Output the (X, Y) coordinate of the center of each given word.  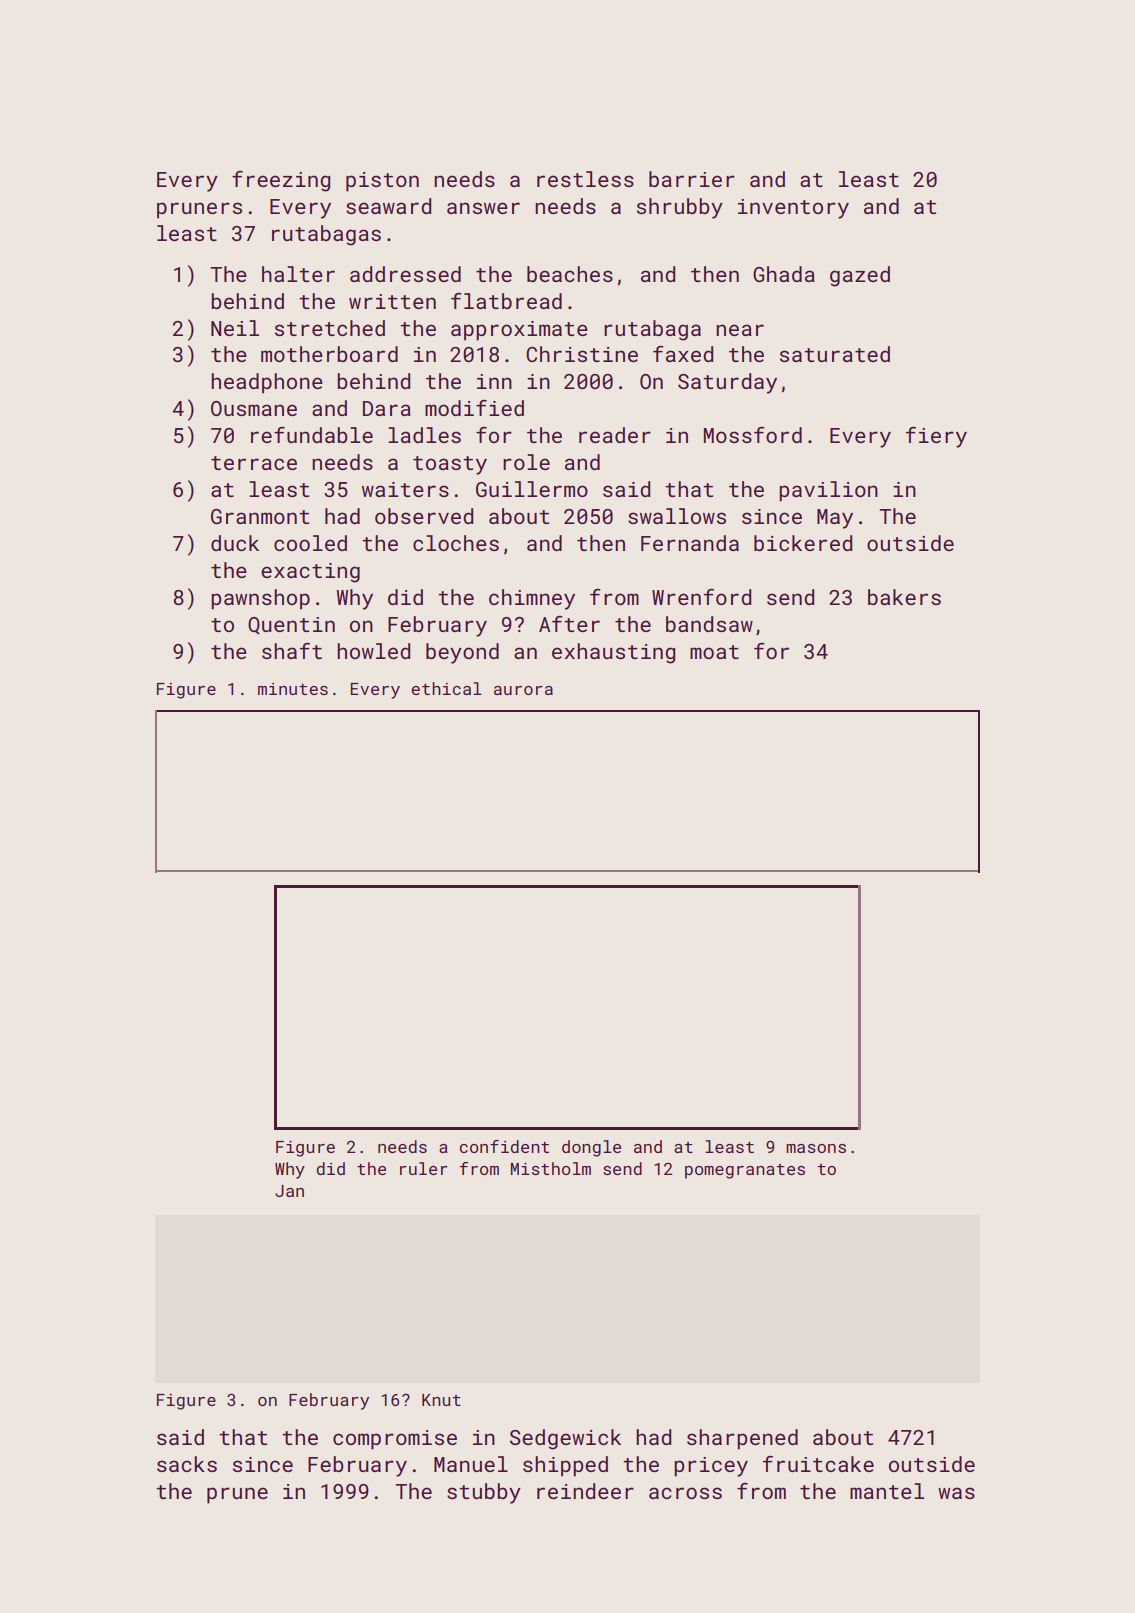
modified (474, 408)
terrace (254, 463)
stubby (484, 1493)
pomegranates (745, 1171)
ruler (424, 1168)
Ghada (784, 274)
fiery (936, 437)
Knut (441, 1400)
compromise (395, 1440)
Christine (582, 354)
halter (298, 274)
